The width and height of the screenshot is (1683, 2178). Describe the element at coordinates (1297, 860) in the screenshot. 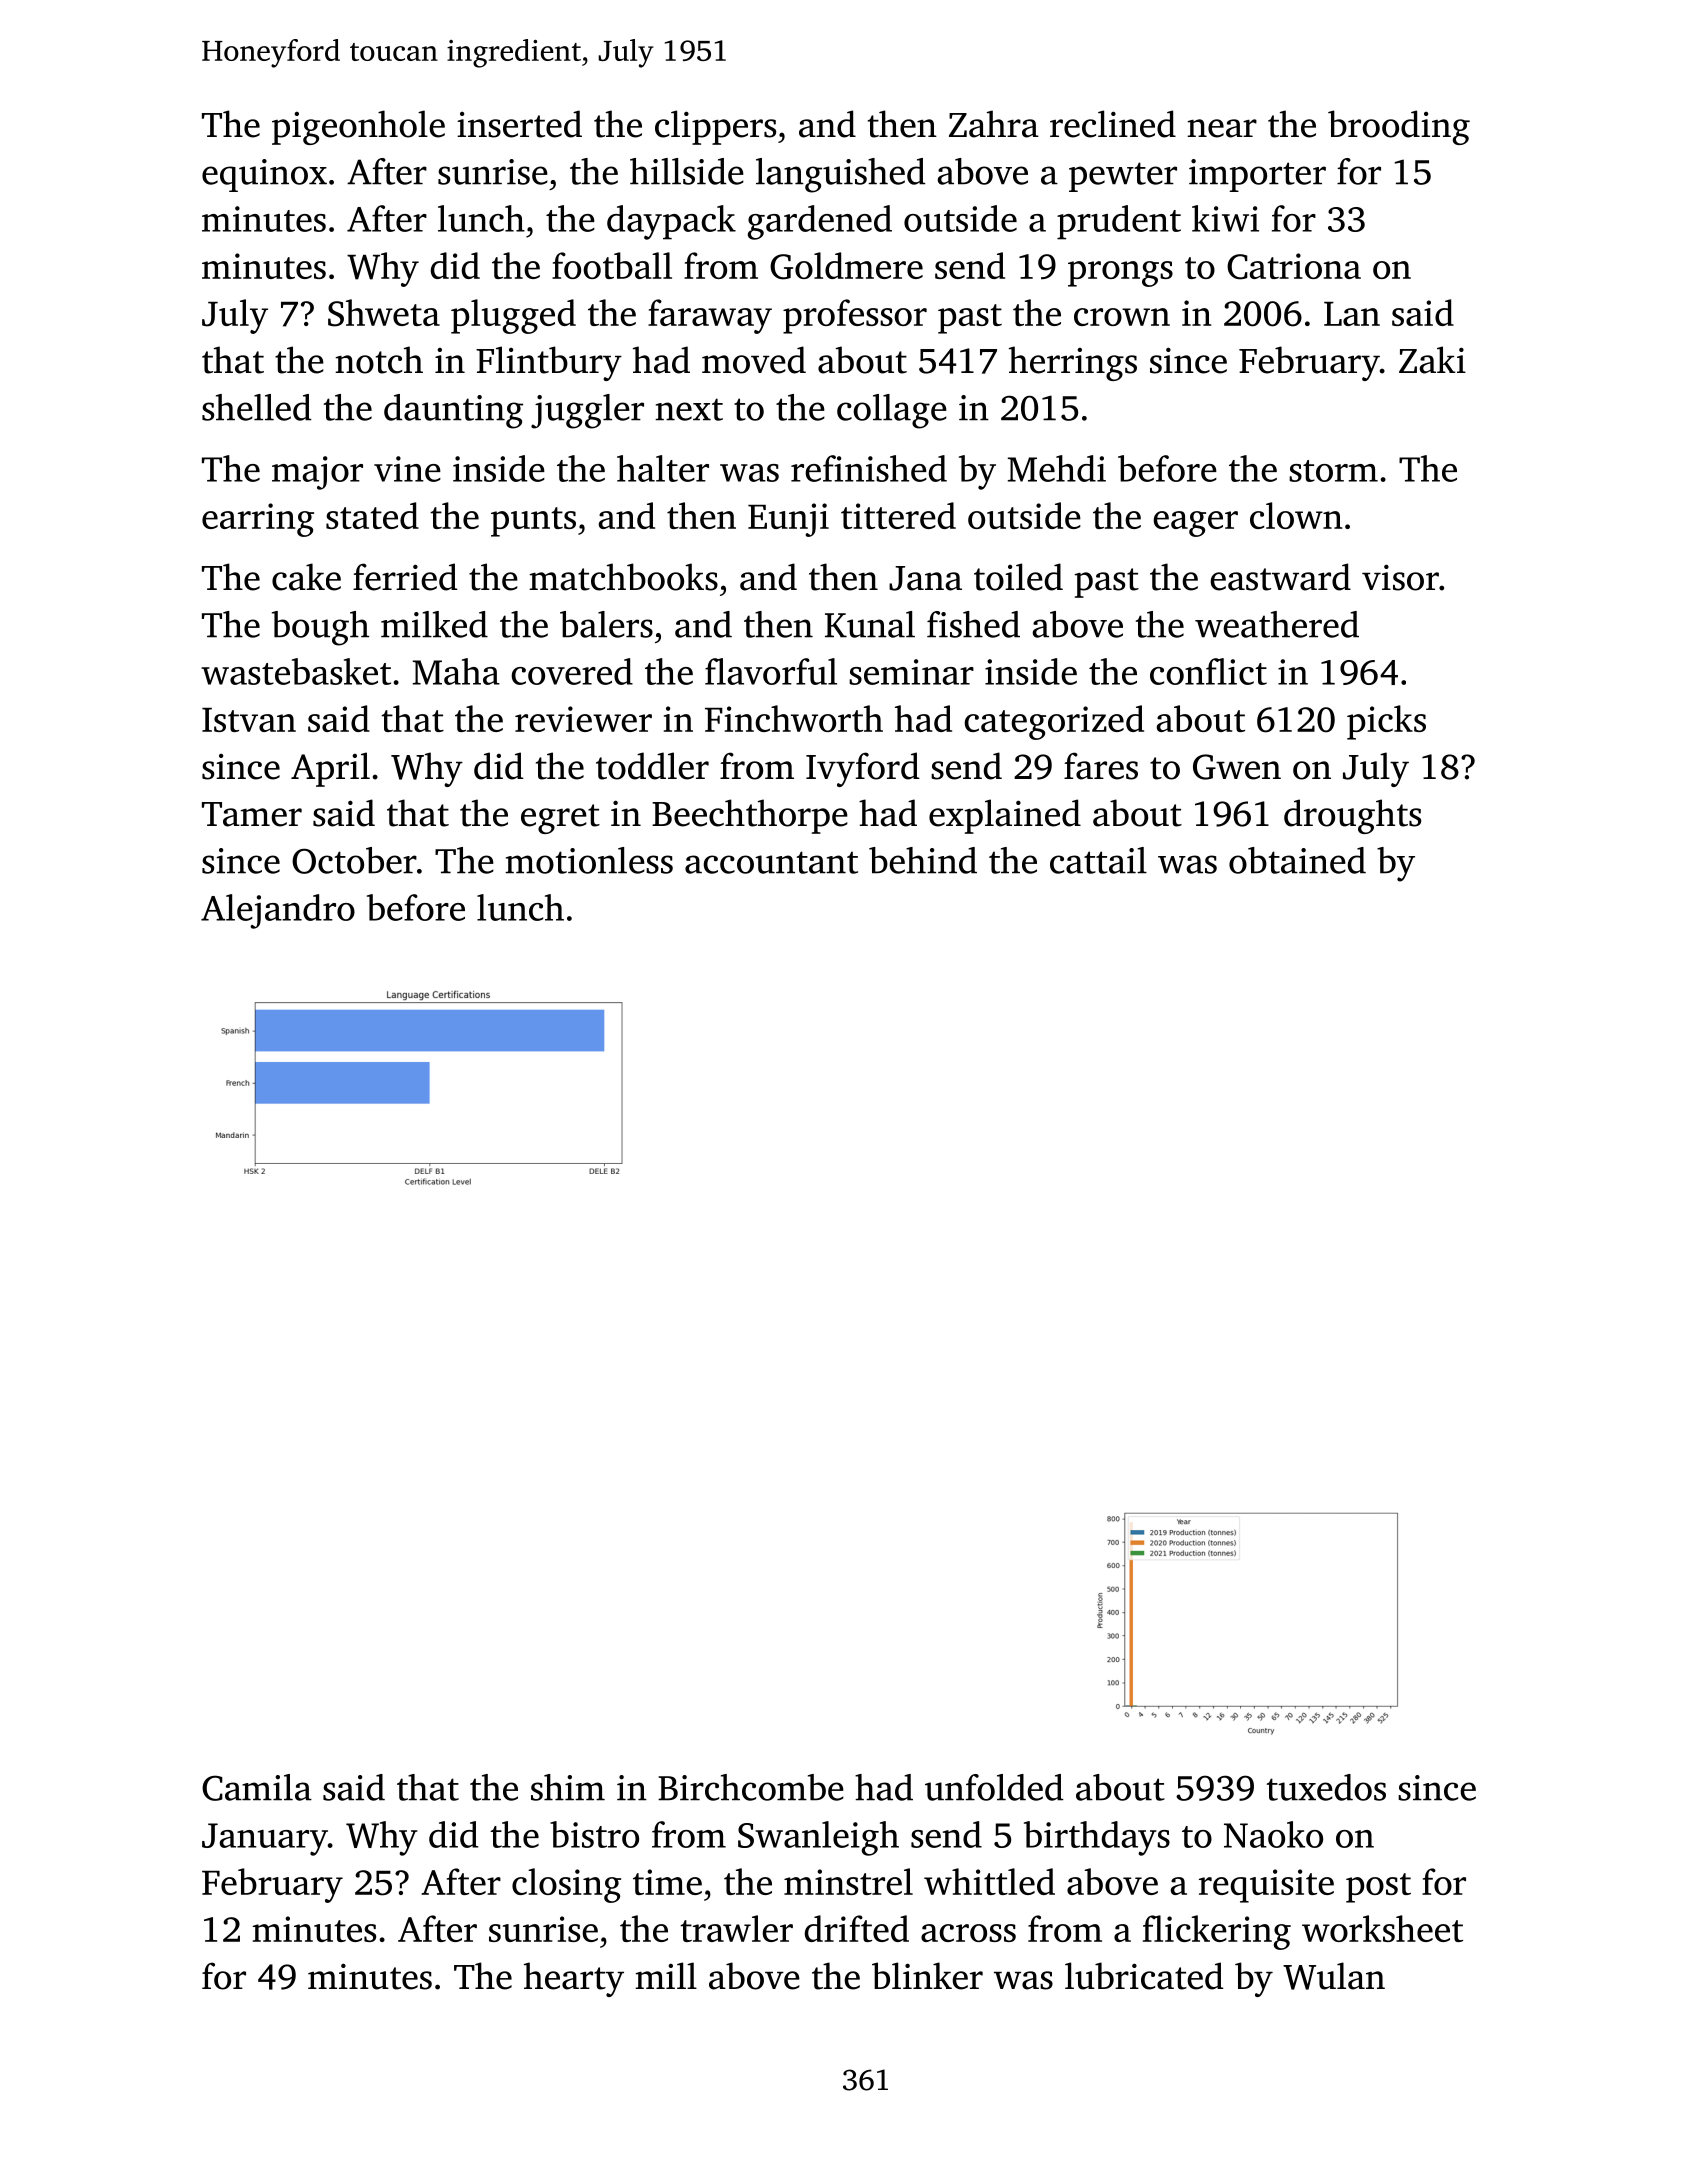

I see `obtained` at that location.
